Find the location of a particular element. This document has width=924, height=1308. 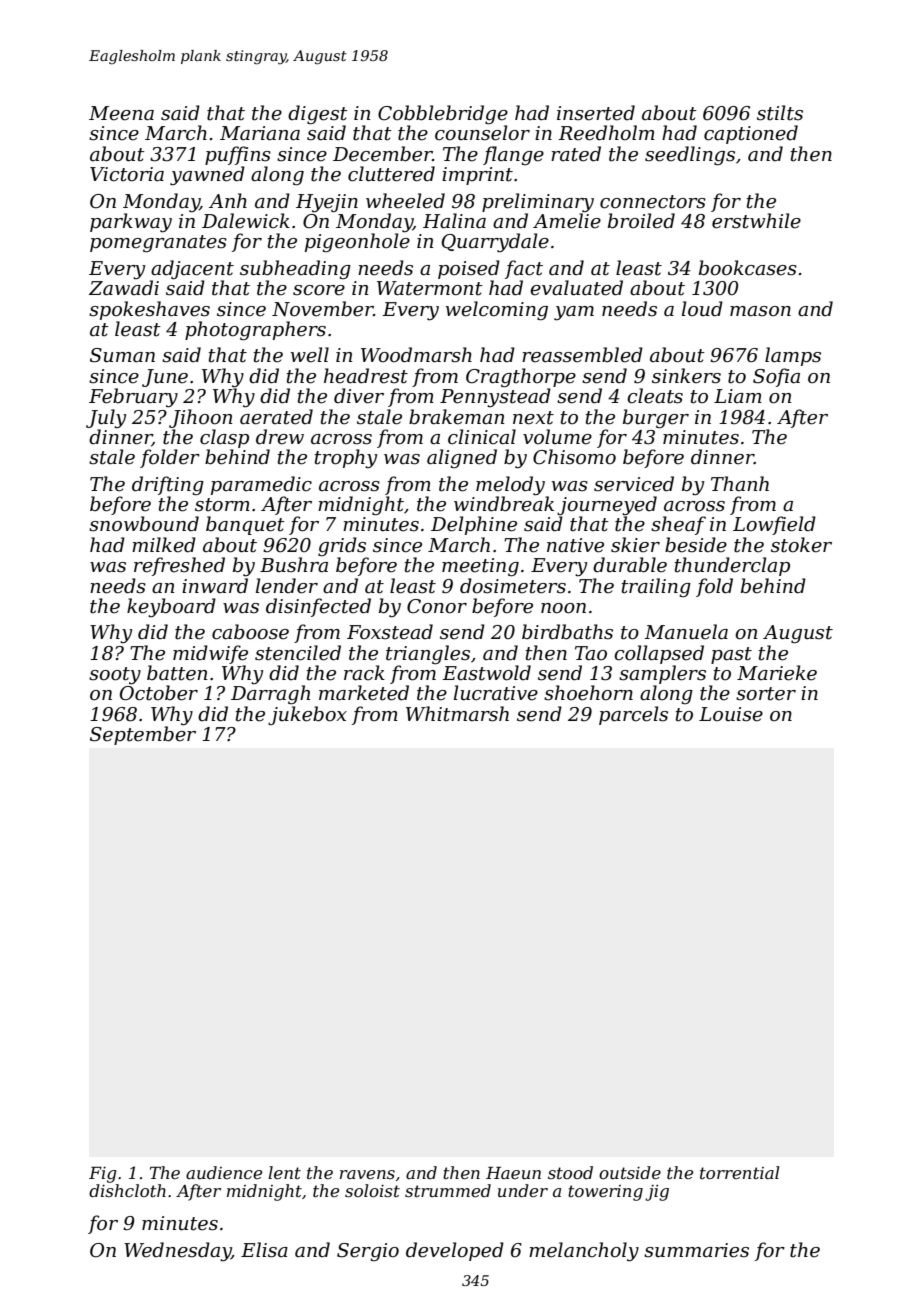

Pennystead is located at coordinates (495, 397).
